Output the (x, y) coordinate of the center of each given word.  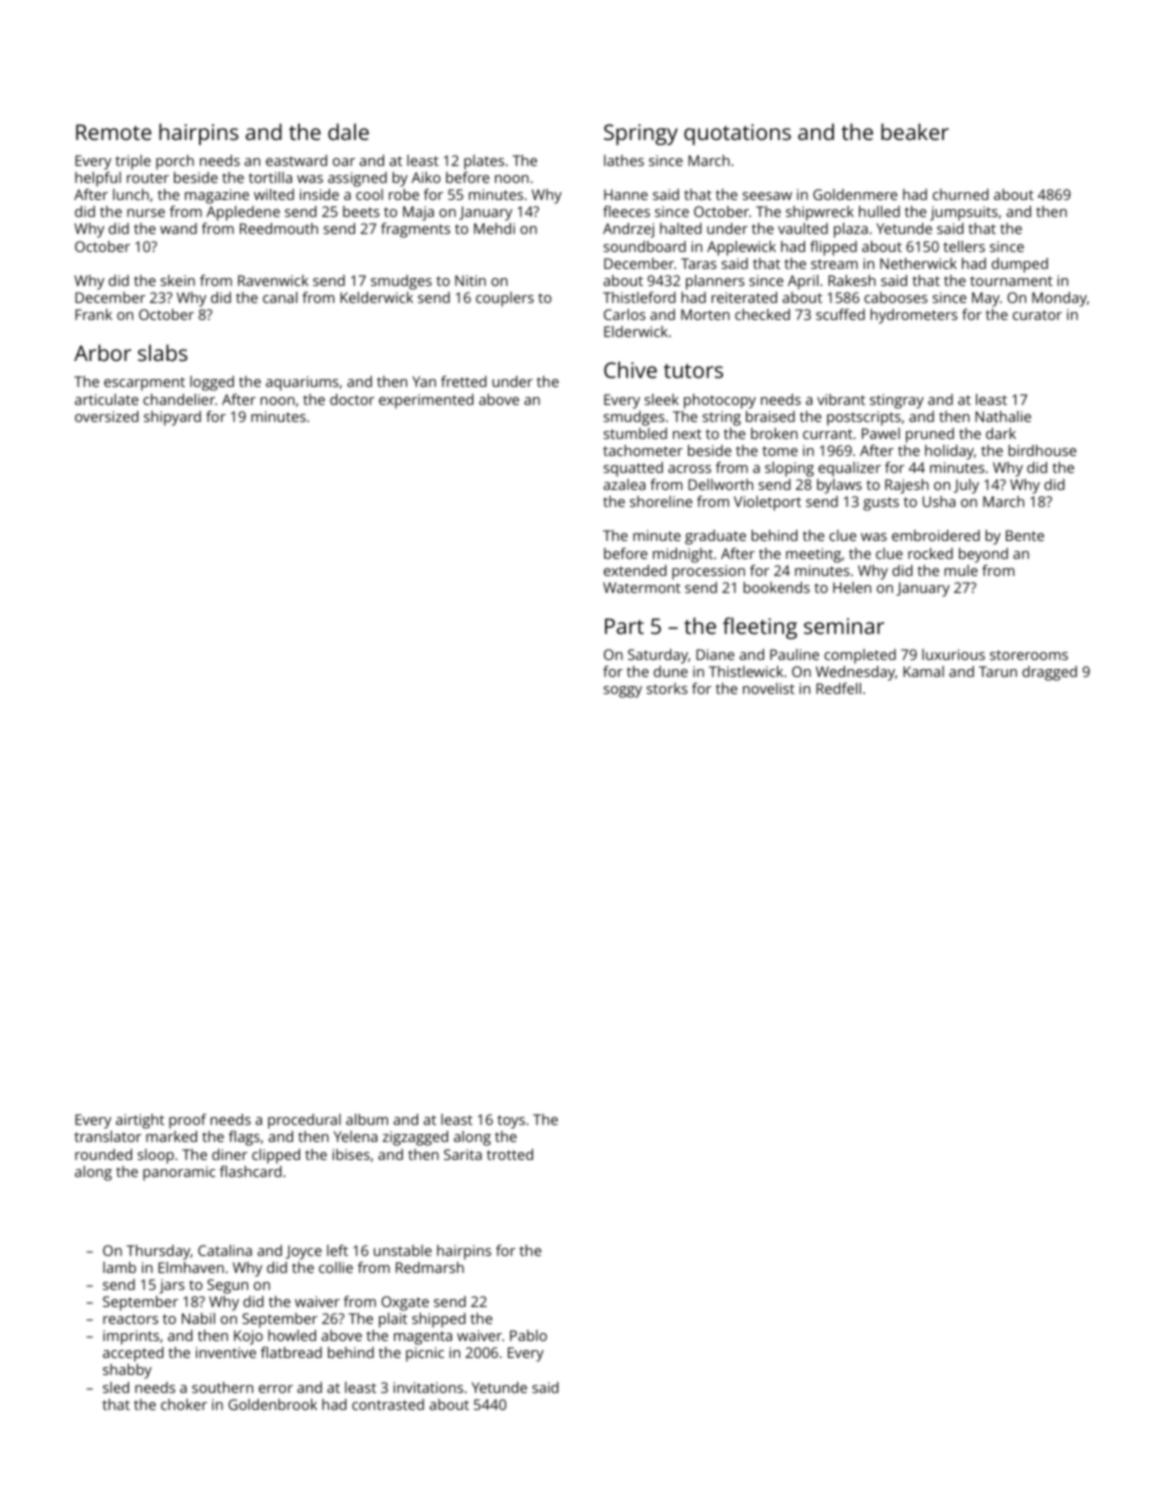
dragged (1049, 673)
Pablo (528, 1335)
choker (184, 1404)
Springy (641, 134)
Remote (113, 132)
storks (667, 688)
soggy (623, 692)
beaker (915, 131)
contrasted (388, 1404)
